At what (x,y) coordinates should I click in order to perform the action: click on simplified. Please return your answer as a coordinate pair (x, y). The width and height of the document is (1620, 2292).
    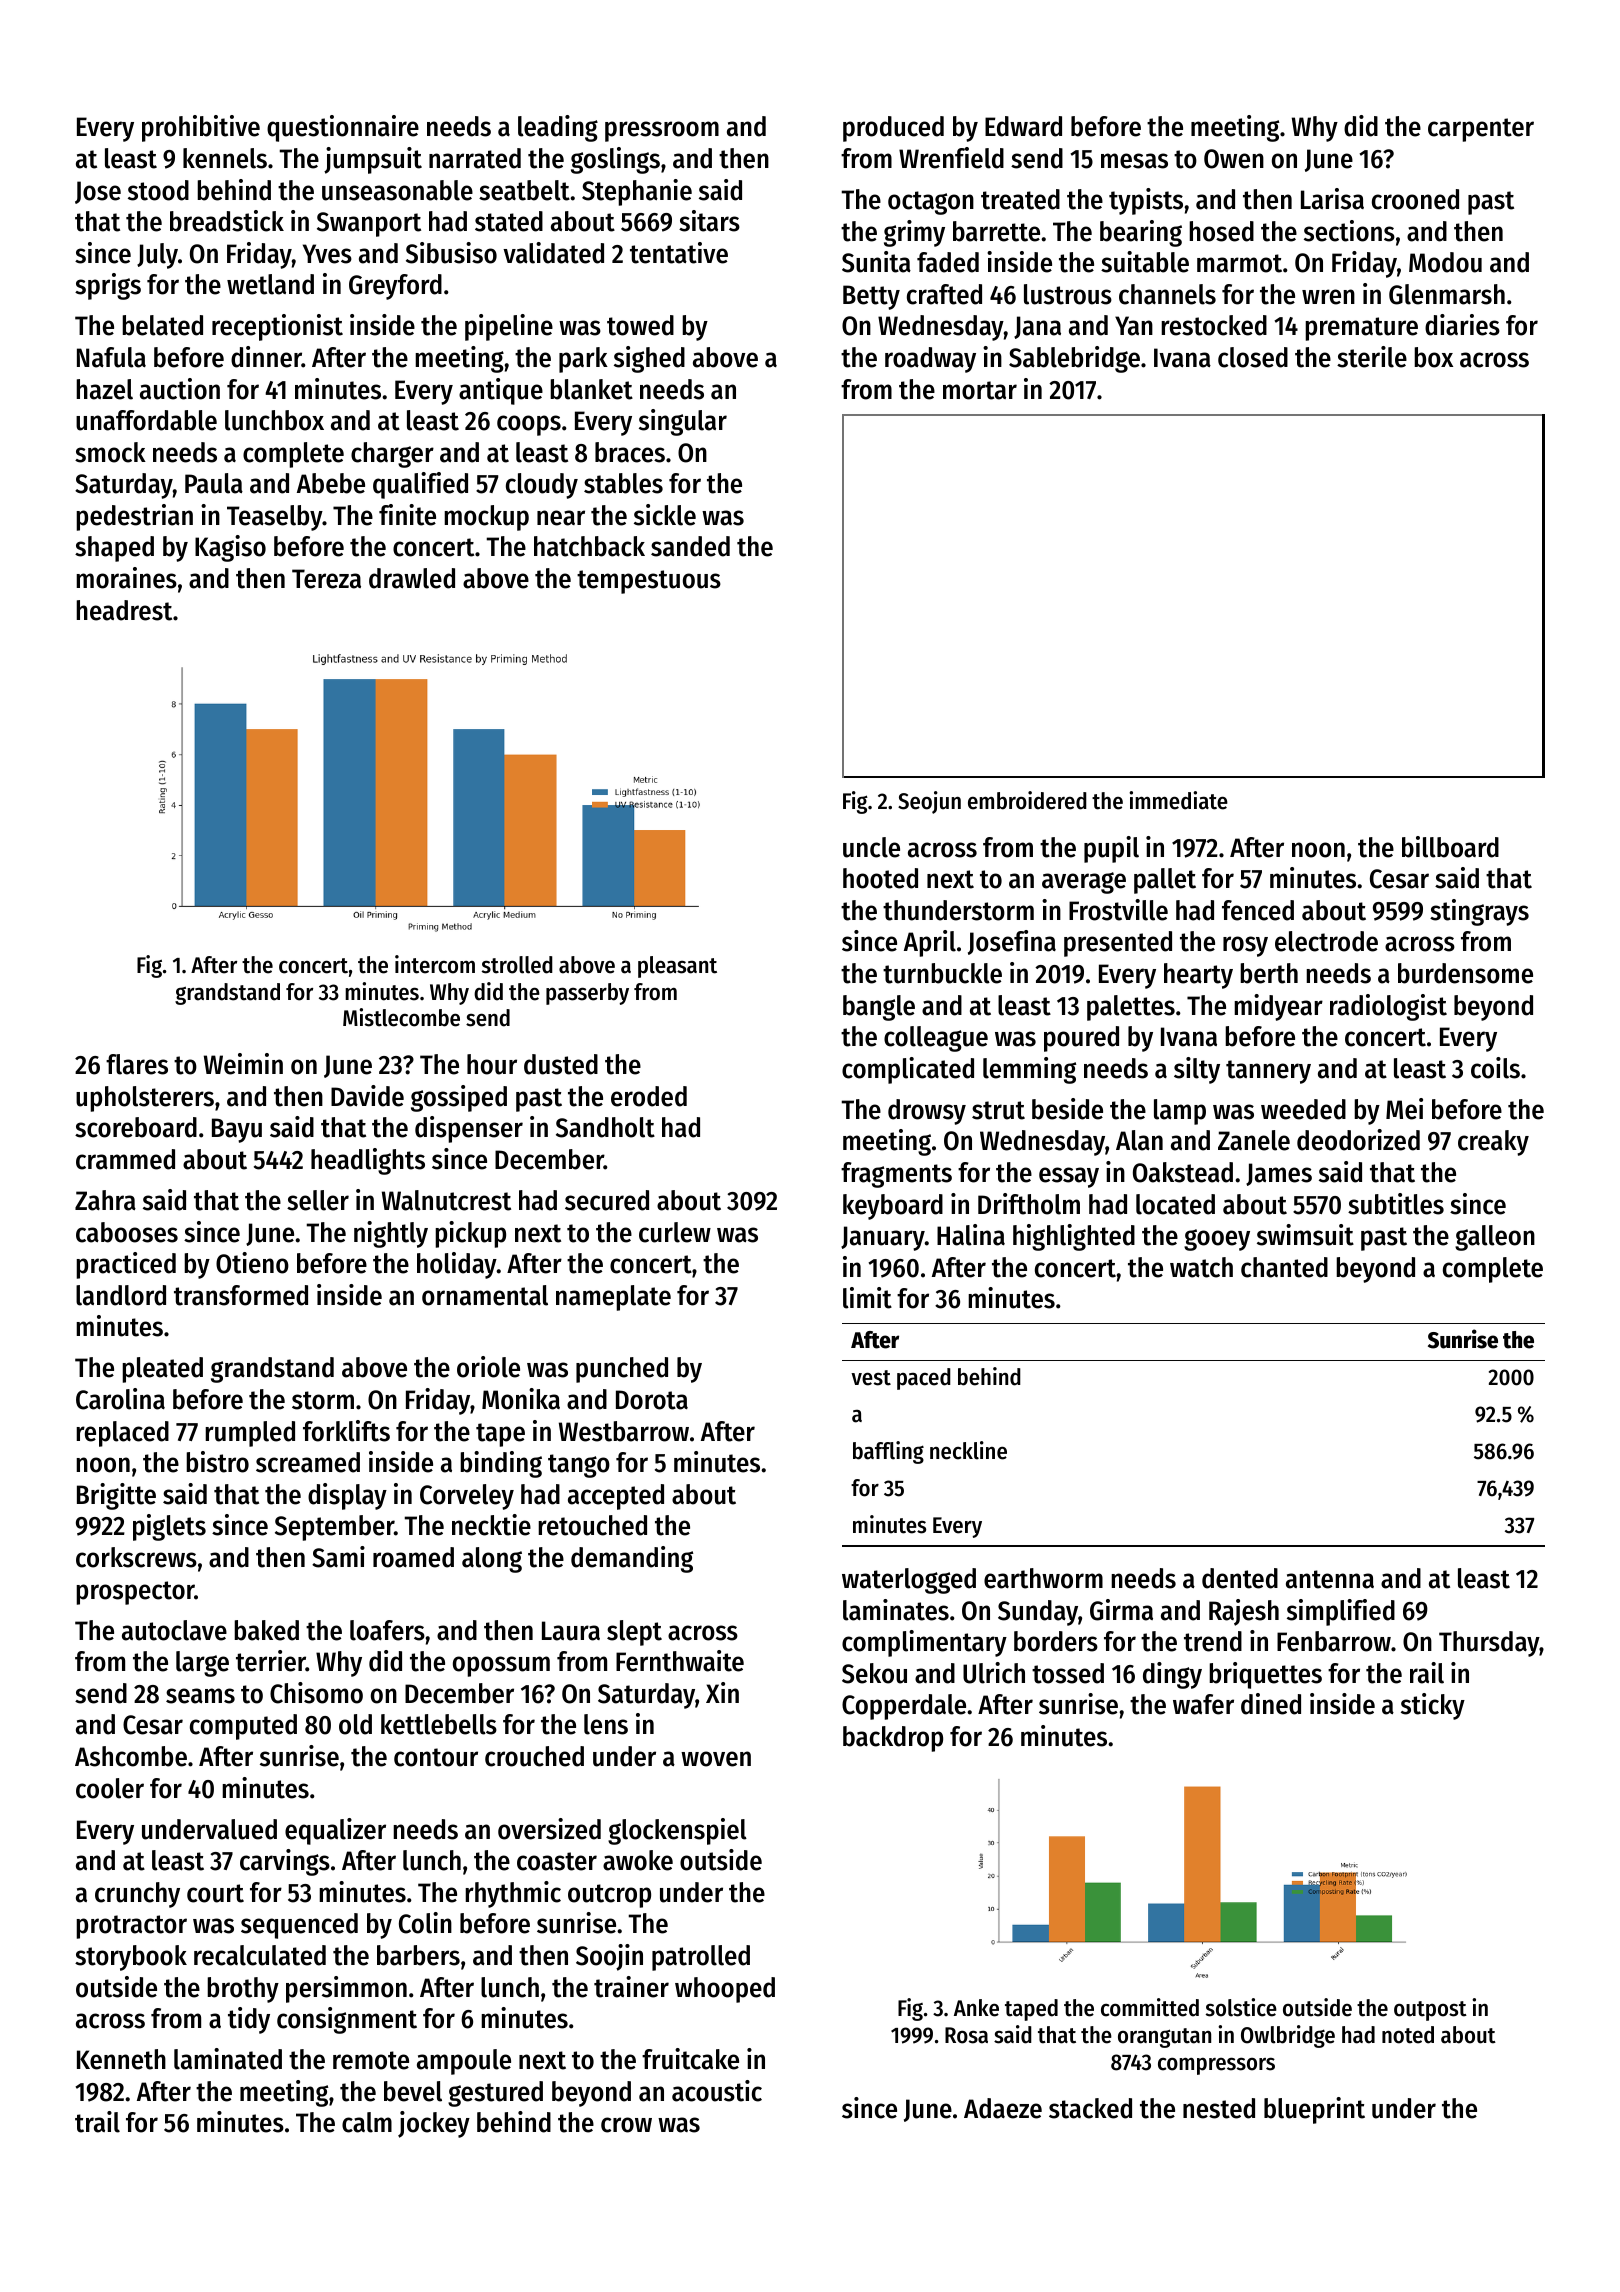
    Looking at the image, I should click on (1341, 1612).
